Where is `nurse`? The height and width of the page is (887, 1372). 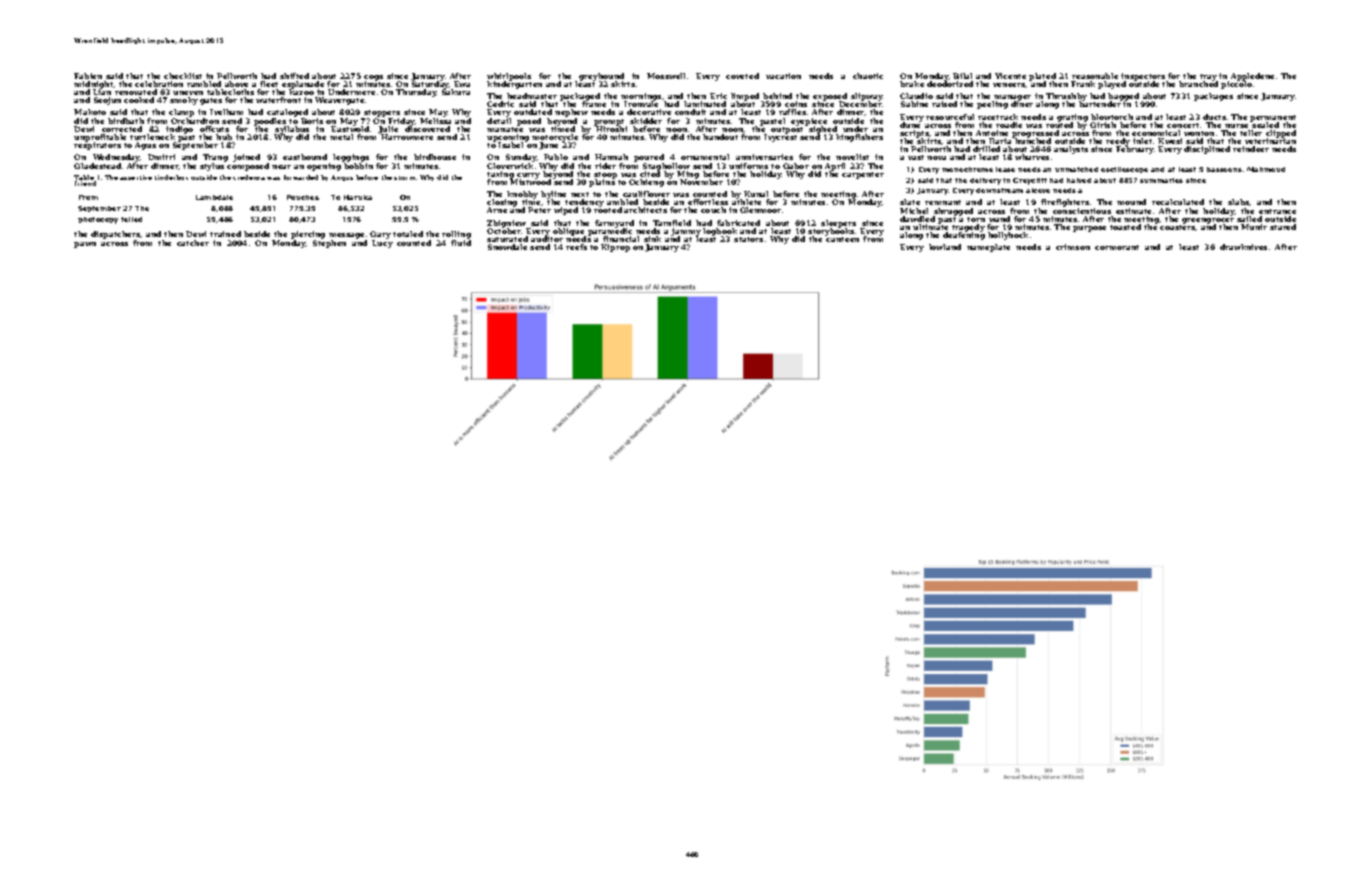 nurse is located at coordinates (1236, 126).
